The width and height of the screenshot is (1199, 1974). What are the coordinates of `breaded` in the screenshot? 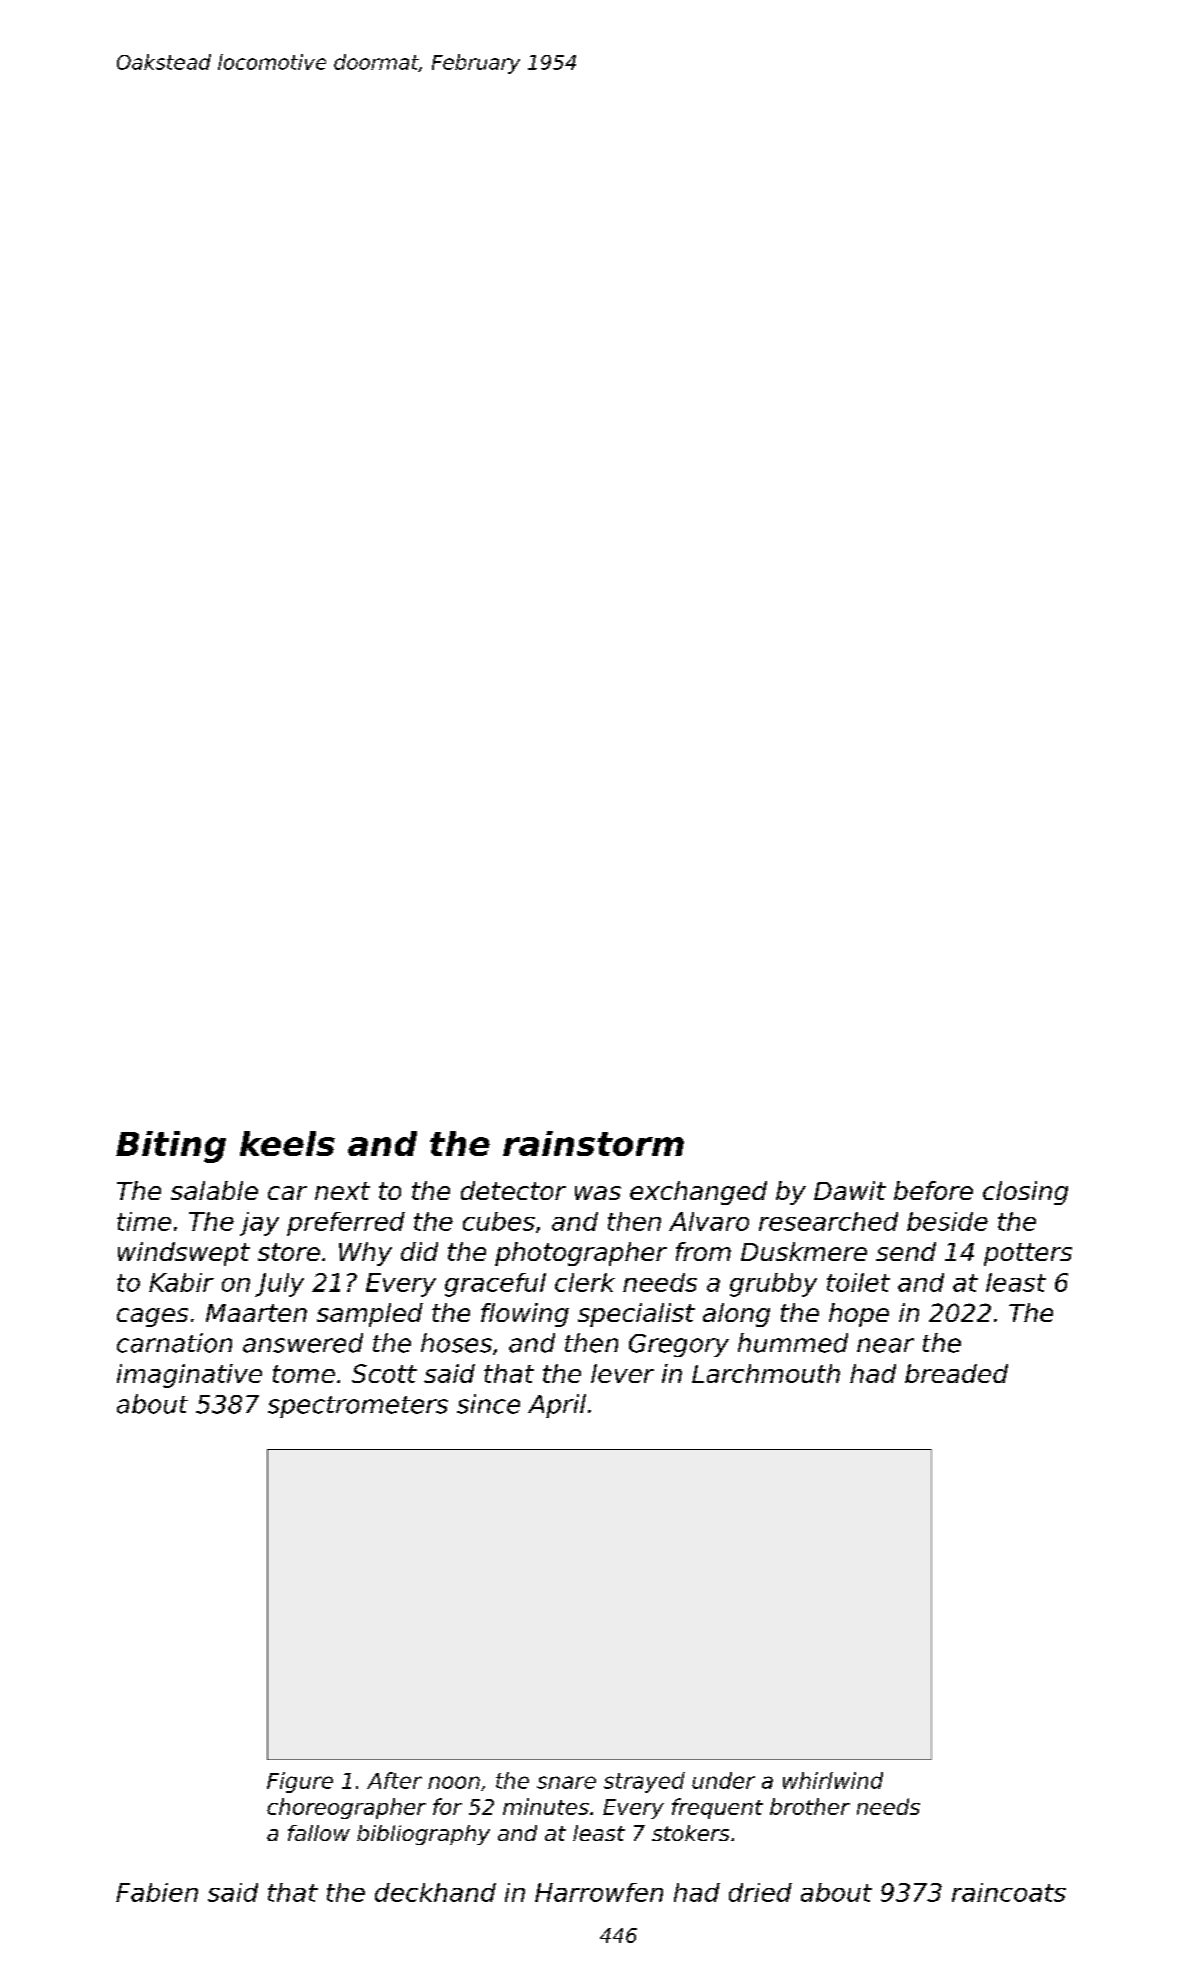 It's located at (956, 1373).
